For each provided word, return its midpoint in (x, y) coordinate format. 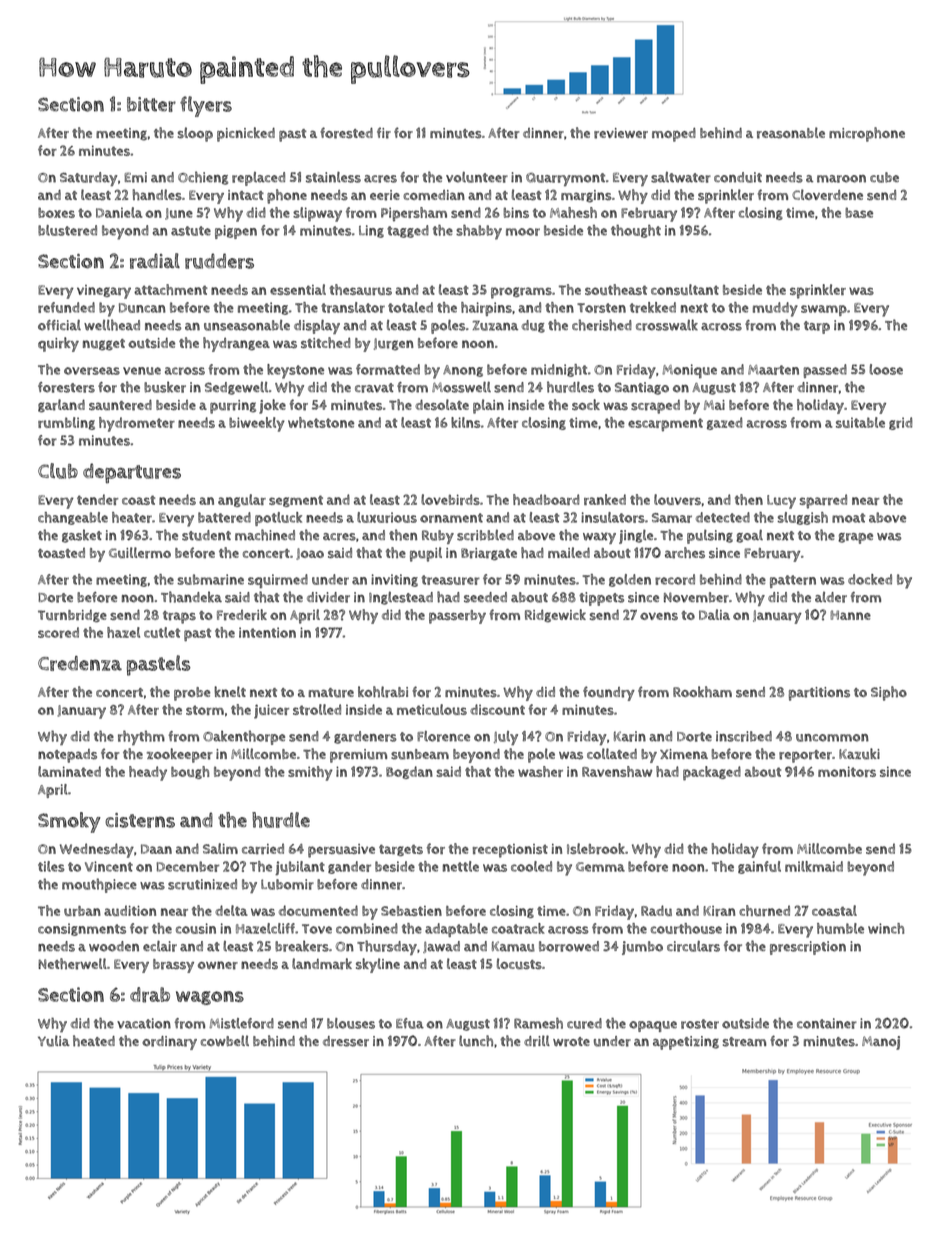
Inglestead (401, 598)
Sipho (889, 693)
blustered (67, 230)
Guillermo (140, 553)
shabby (479, 232)
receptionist (510, 851)
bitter (151, 104)
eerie (385, 195)
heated (94, 1041)
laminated (69, 771)
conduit (738, 177)
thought (636, 231)
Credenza (80, 663)
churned (764, 910)
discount (497, 709)
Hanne (850, 615)
